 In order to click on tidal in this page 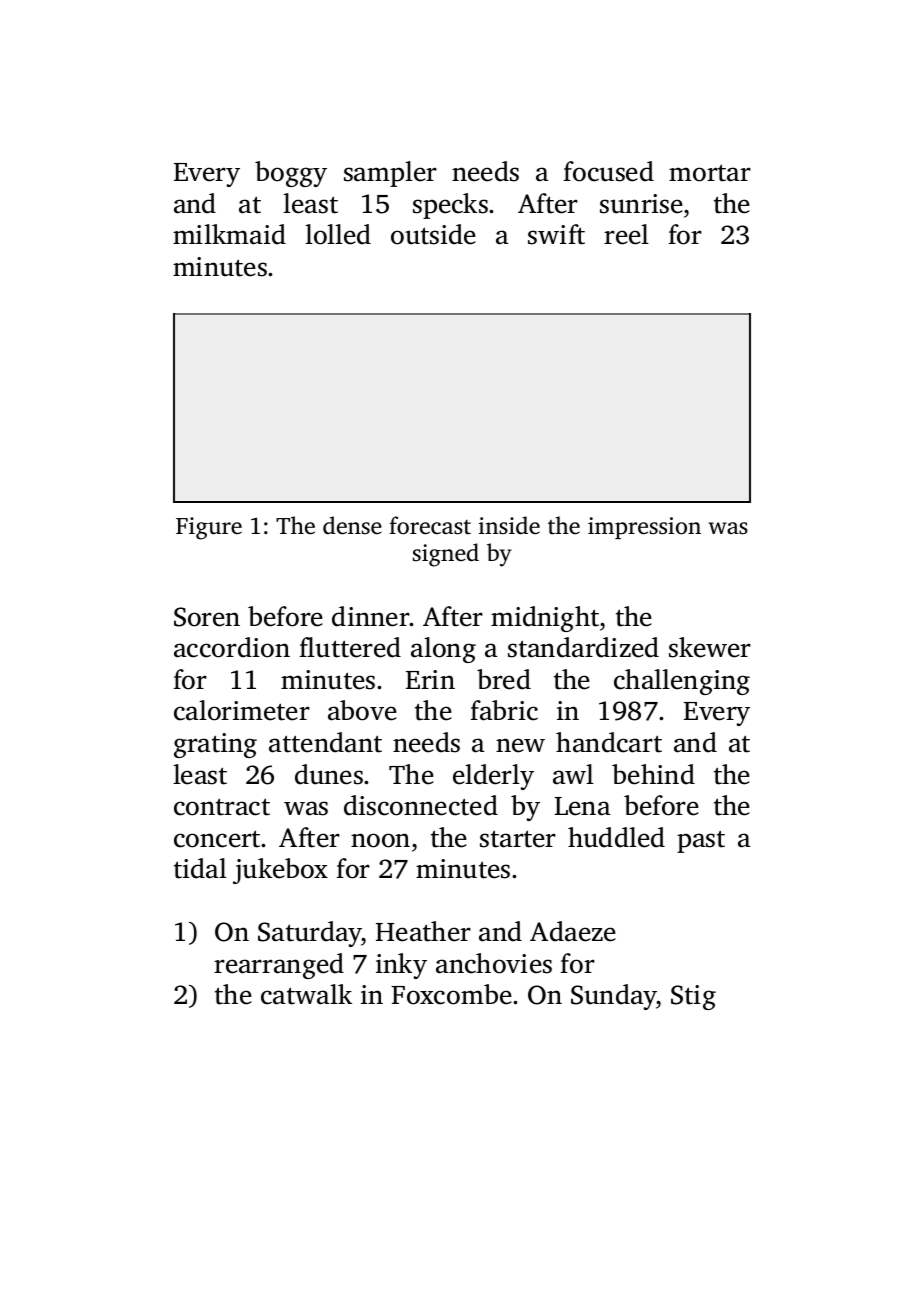, I will do `click(200, 868)`.
